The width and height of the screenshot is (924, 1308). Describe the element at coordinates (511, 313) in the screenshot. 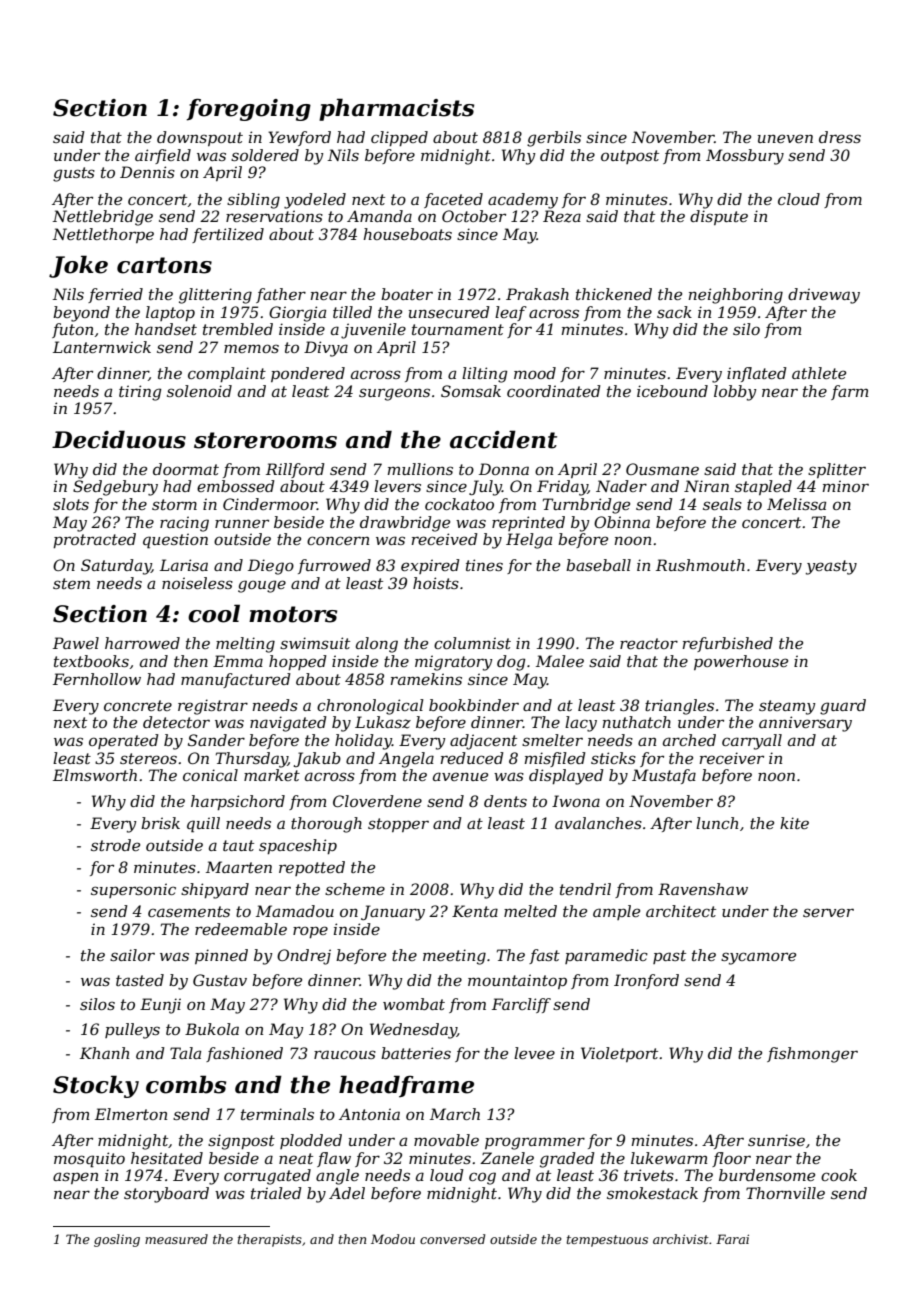

I see `leaf` at that location.
